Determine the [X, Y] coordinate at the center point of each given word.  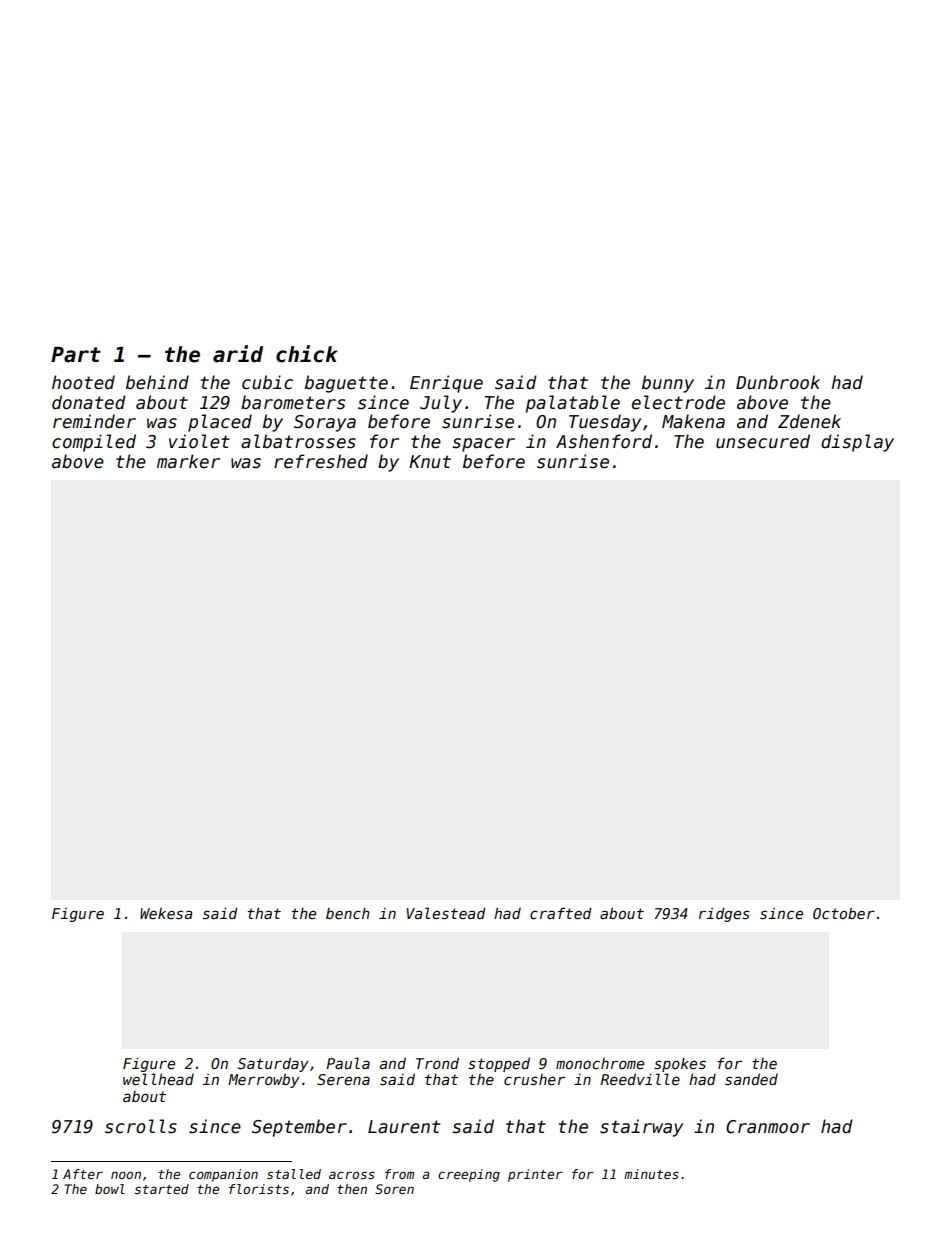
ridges [724, 914]
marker [188, 461]
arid [238, 354]
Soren [394, 1189]
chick [307, 354]
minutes [651, 1174]
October [844, 913]
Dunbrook [778, 382]
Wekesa [166, 913]
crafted [561, 913]
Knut [430, 462]
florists [259, 1189]
